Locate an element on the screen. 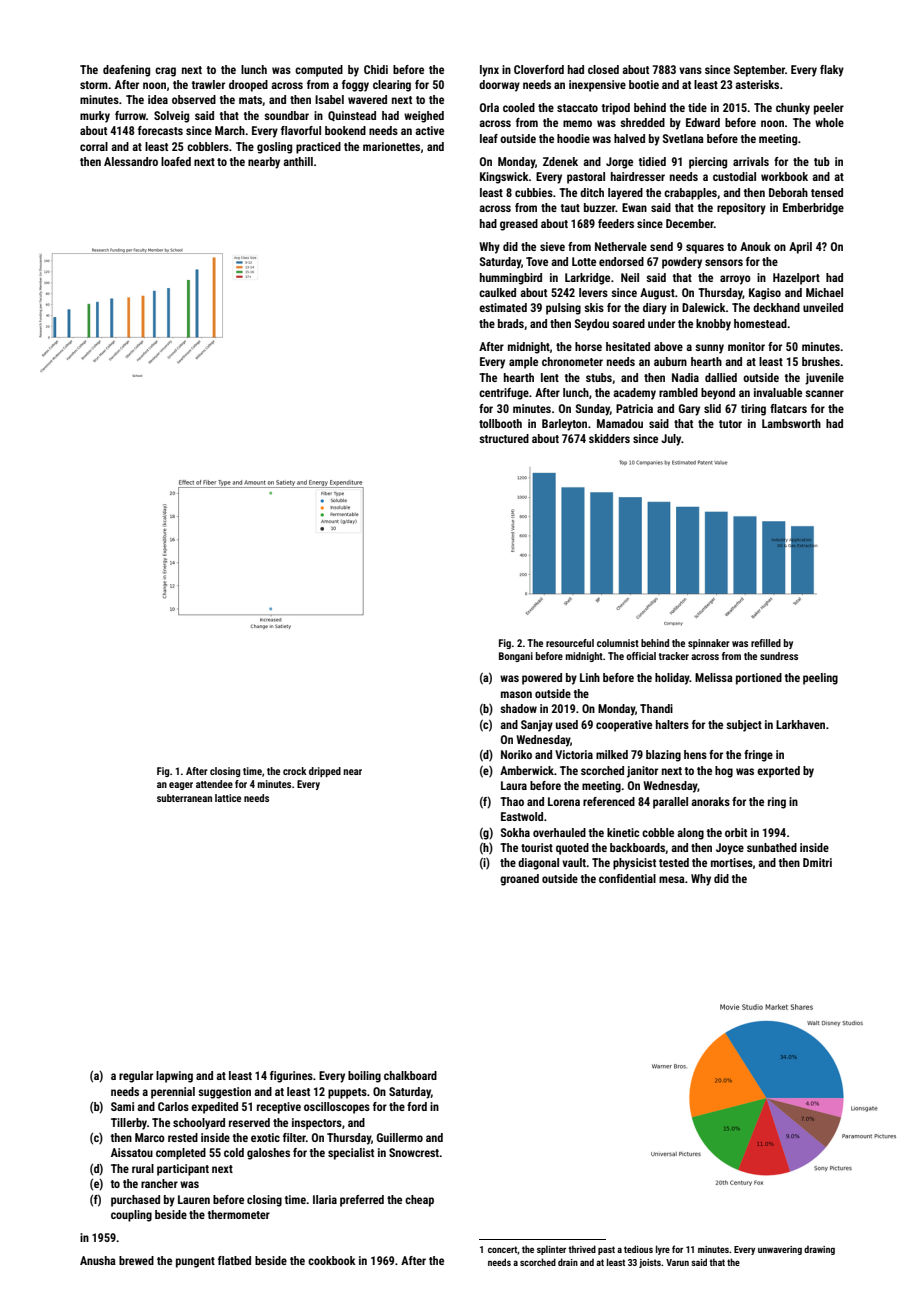  dallied is located at coordinates (721, 377).
